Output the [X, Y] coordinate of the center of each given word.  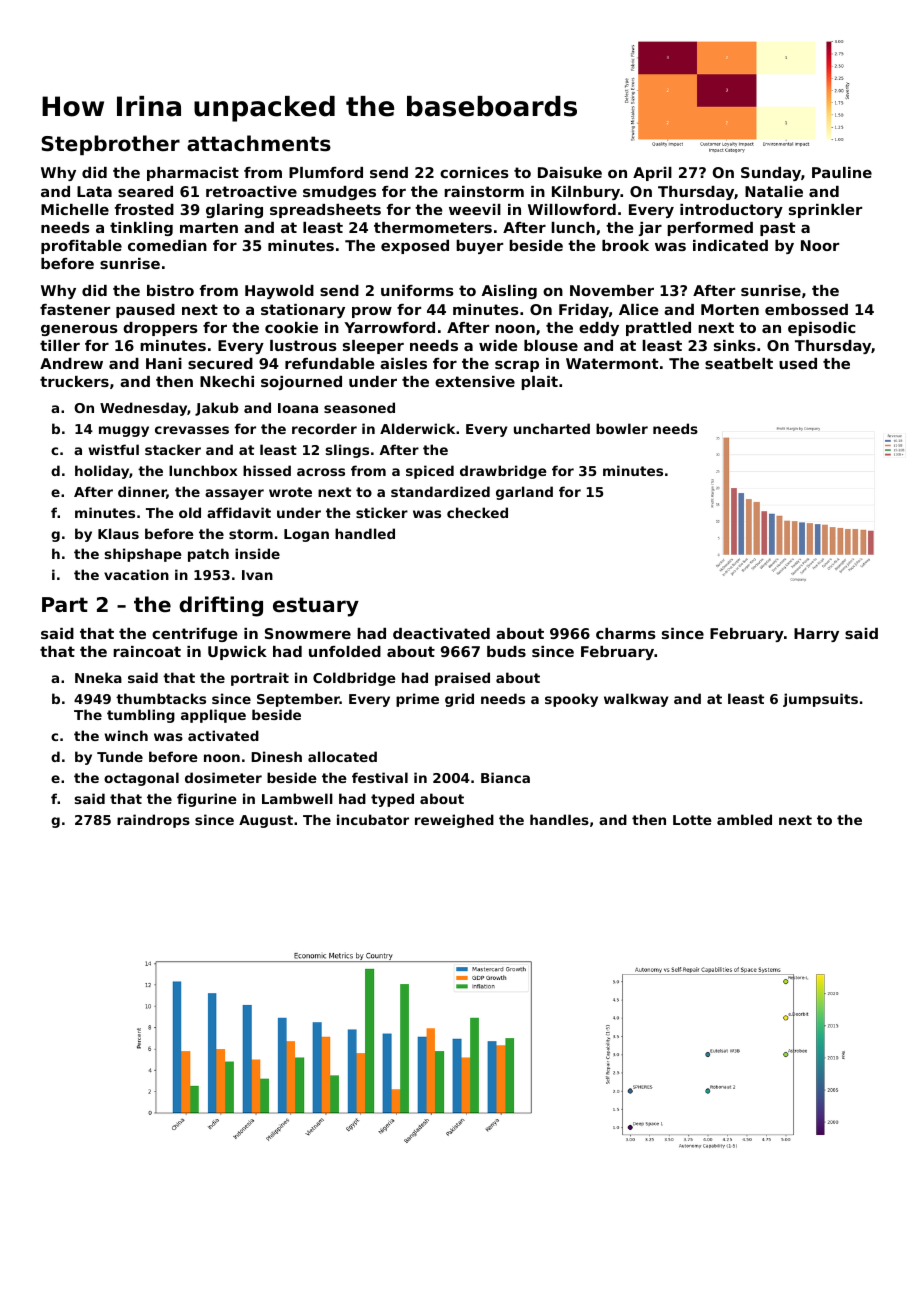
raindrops [153, 821]
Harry [816, 635]
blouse [551, 345]
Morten [730, 309]
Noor [820, 245]
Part [65, 605]
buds [506, 651]
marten [209, 227]
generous [79, 330]
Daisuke [570, 172]
